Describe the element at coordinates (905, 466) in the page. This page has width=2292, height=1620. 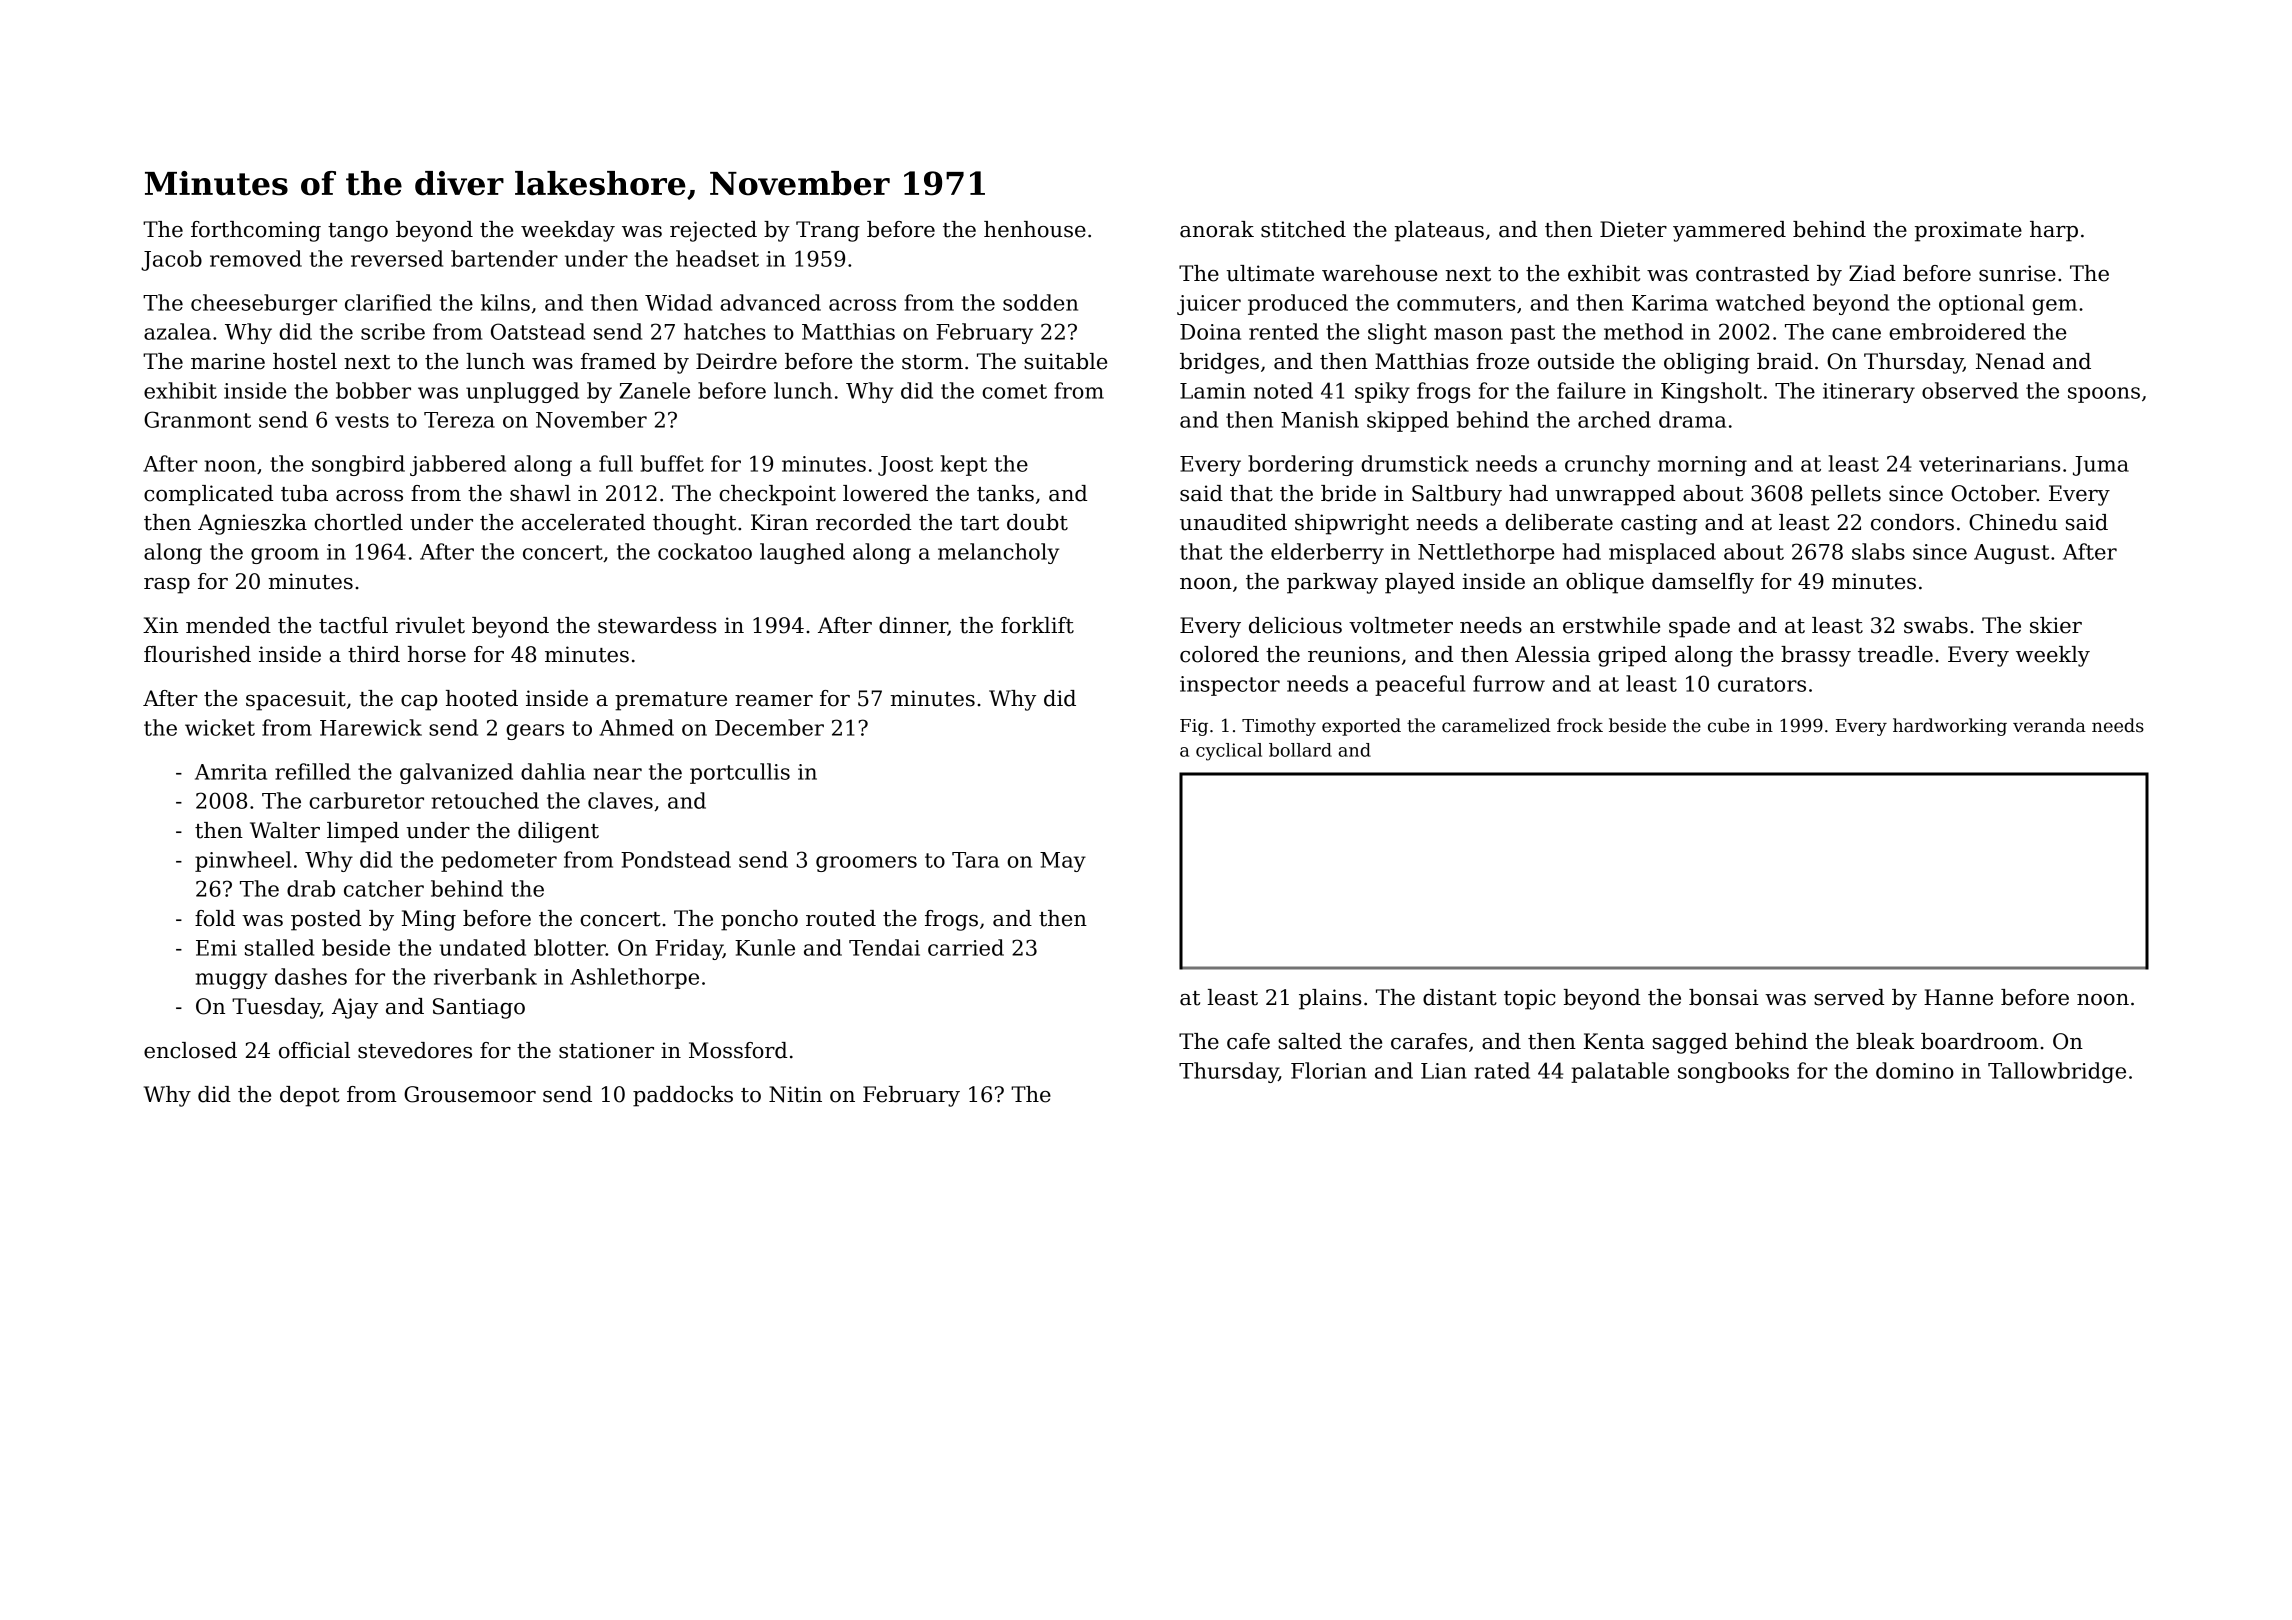
I see `Joost` at that location.
